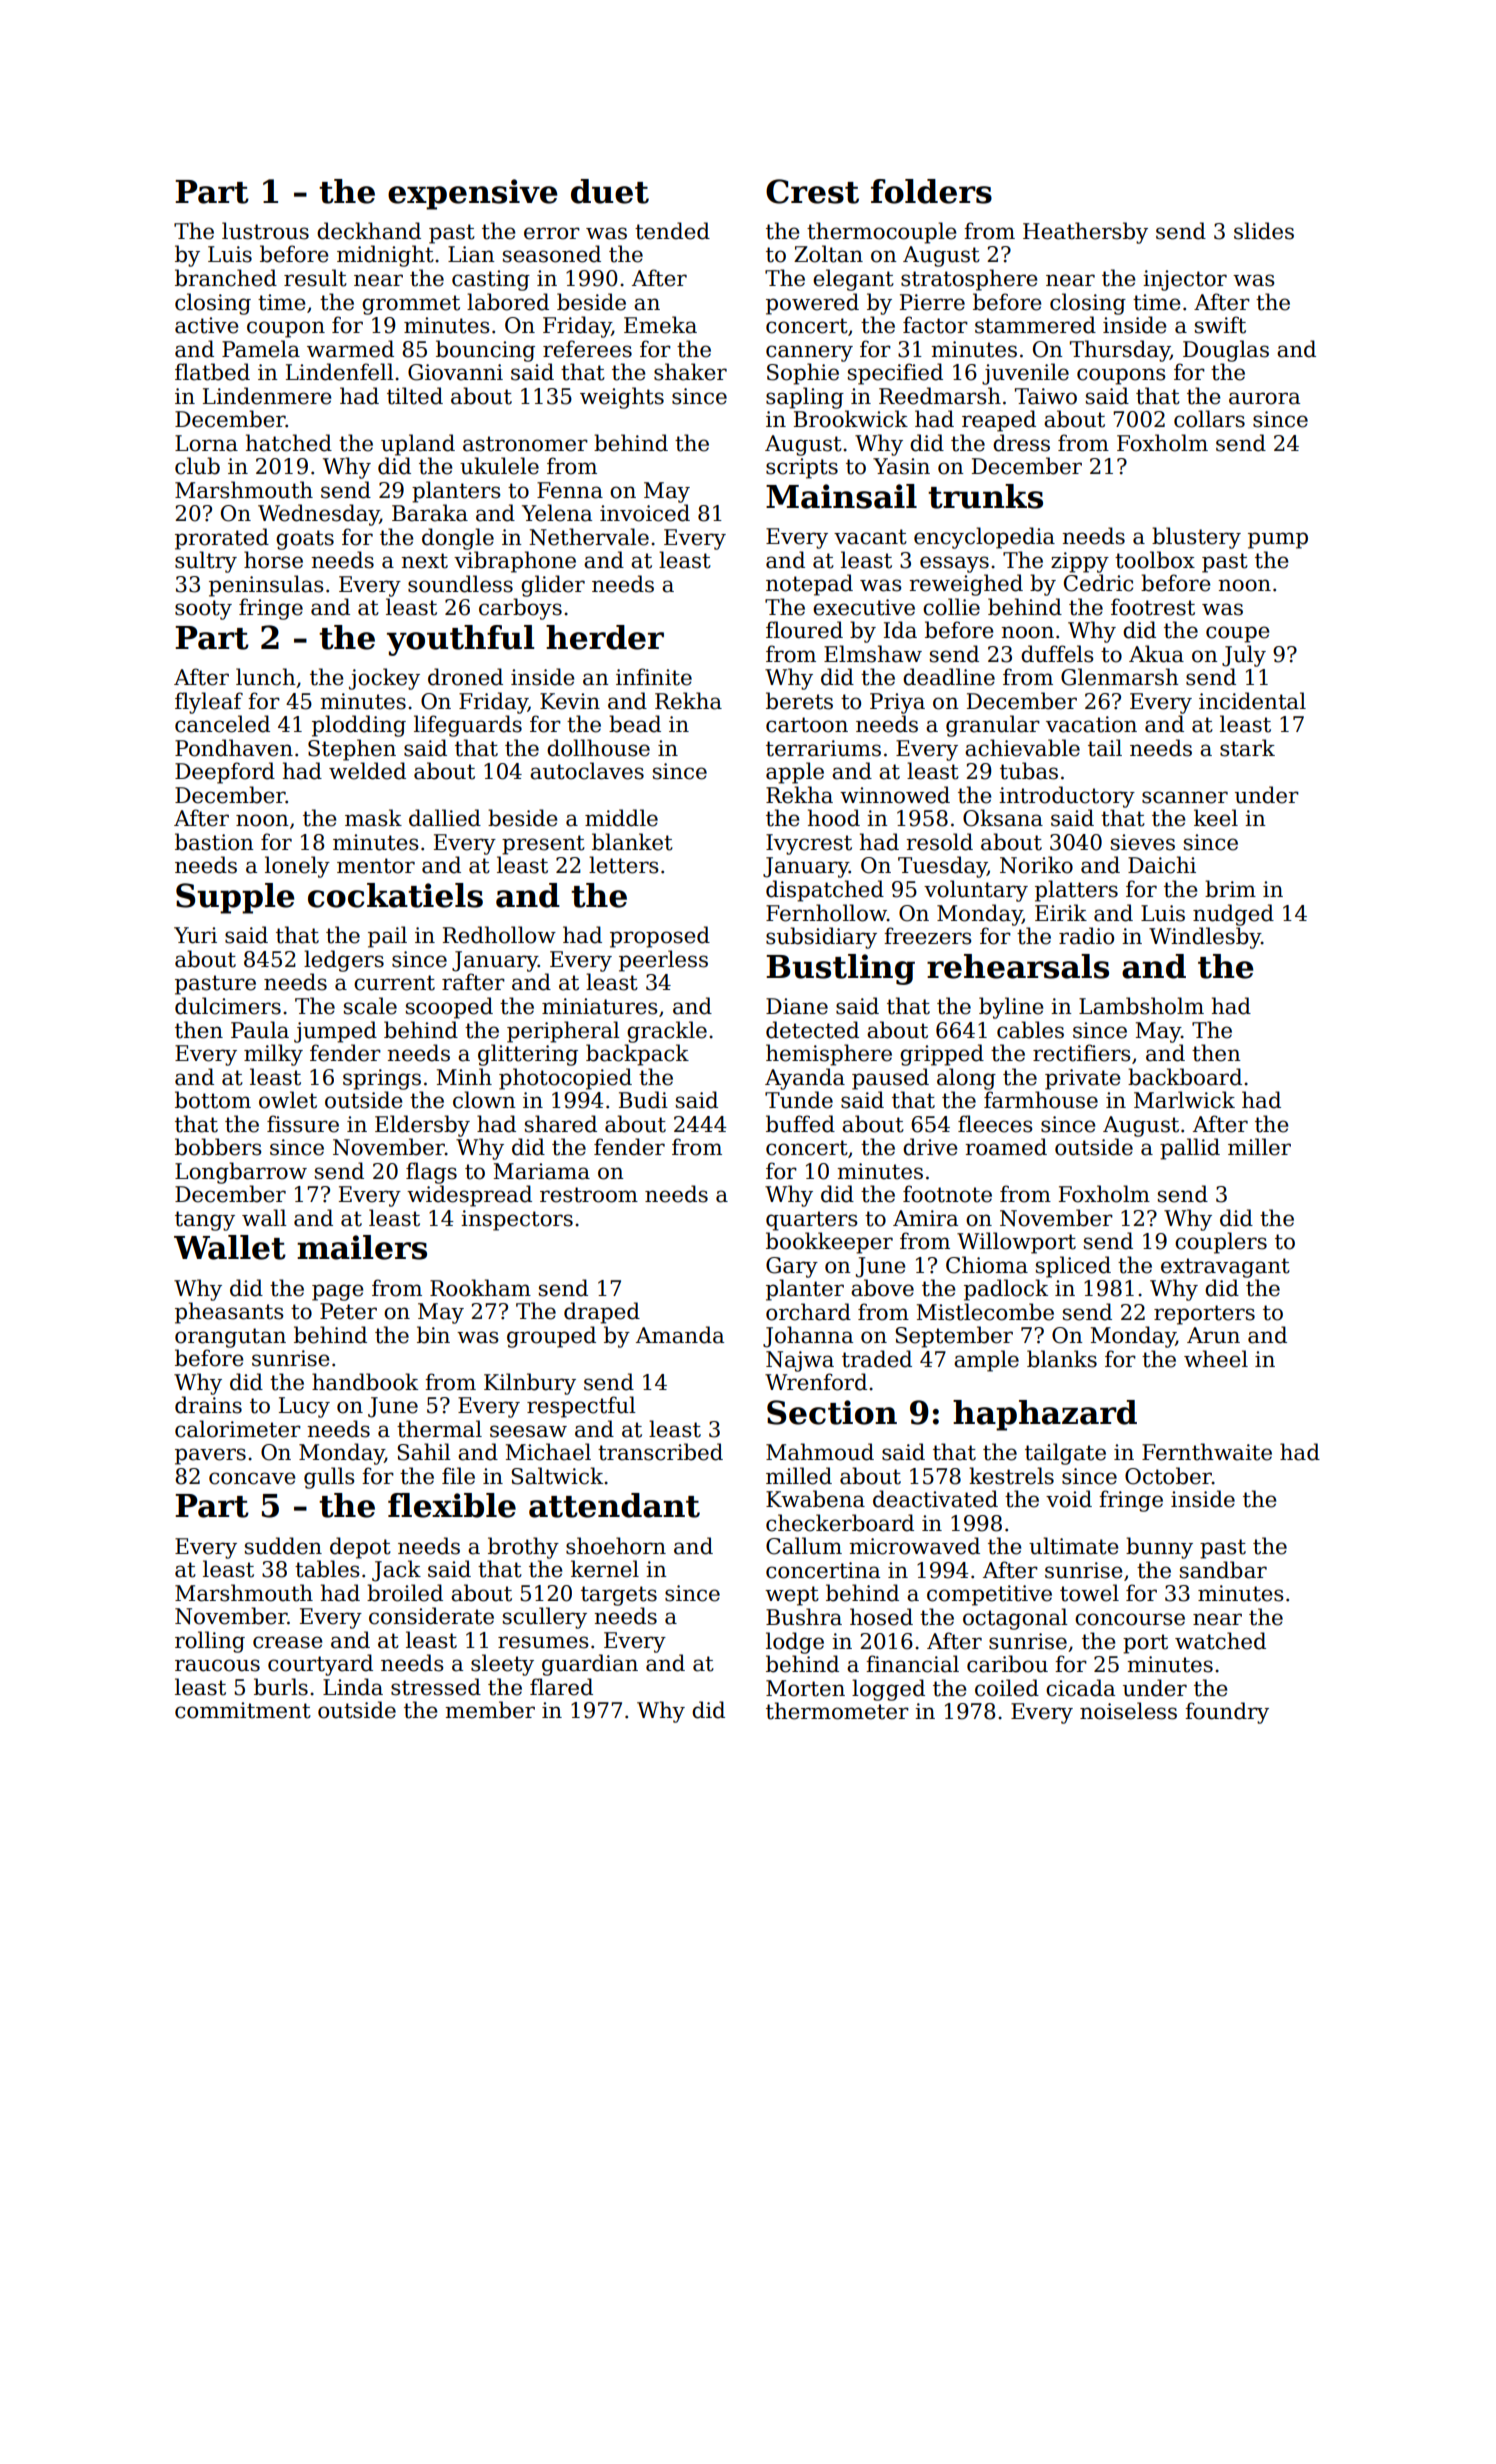 The height and width of the screenshot is (2464, 1496). What do you see at coordinates (499, 466) in the screenshot?
I see `ukulele` at bounding box center [499, 466].
